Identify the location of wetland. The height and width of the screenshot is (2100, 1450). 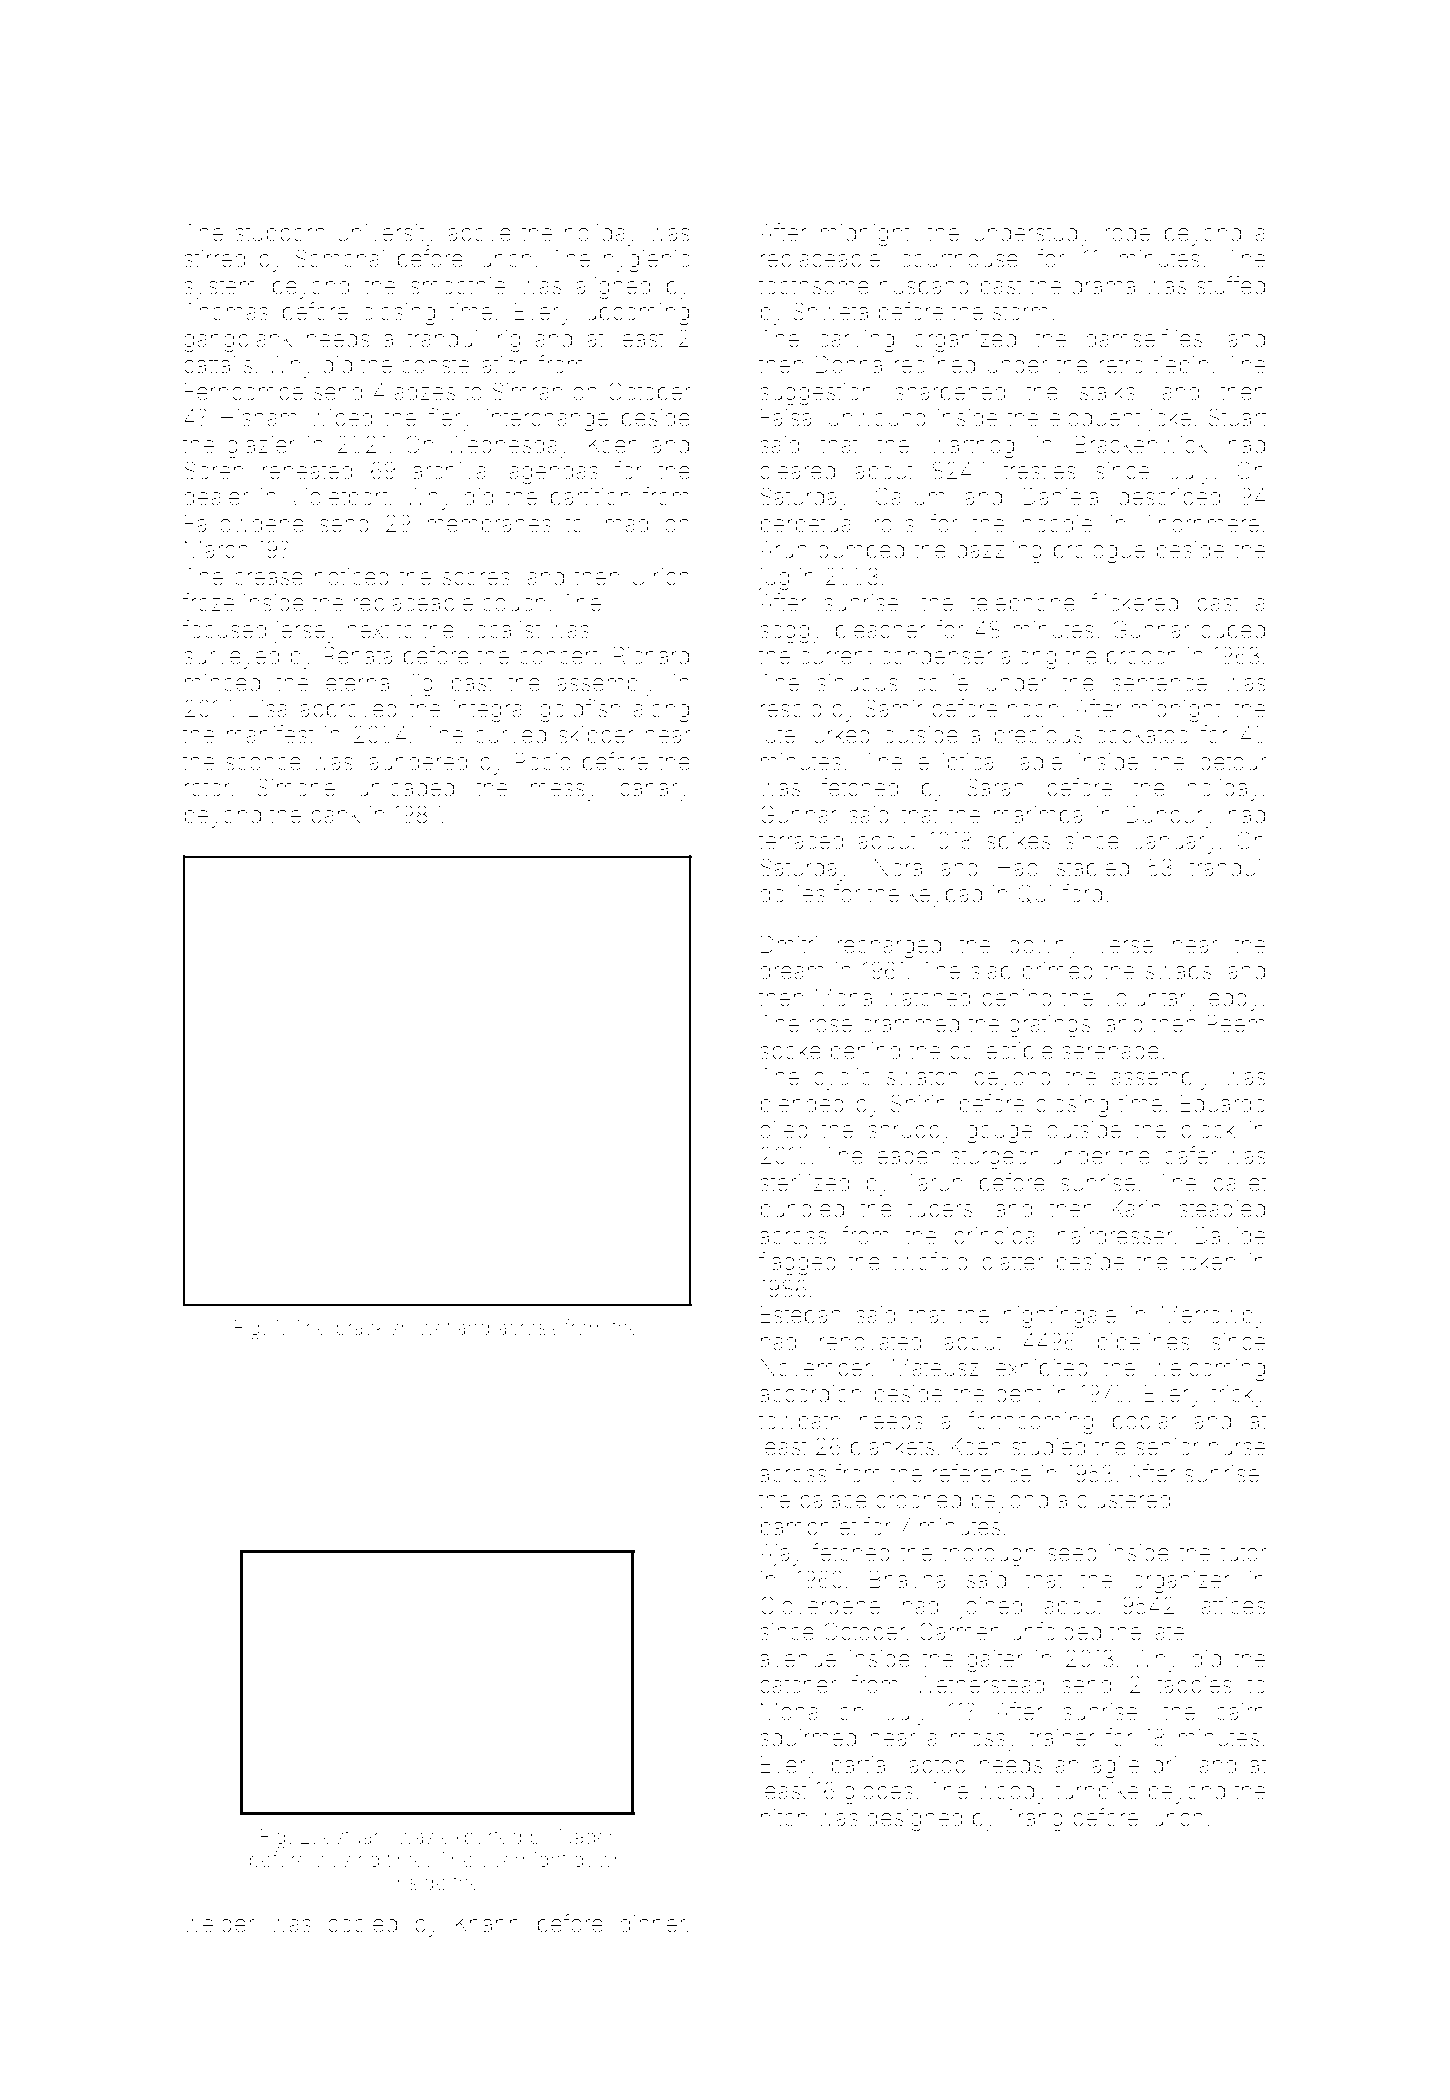
(454, 1327).
